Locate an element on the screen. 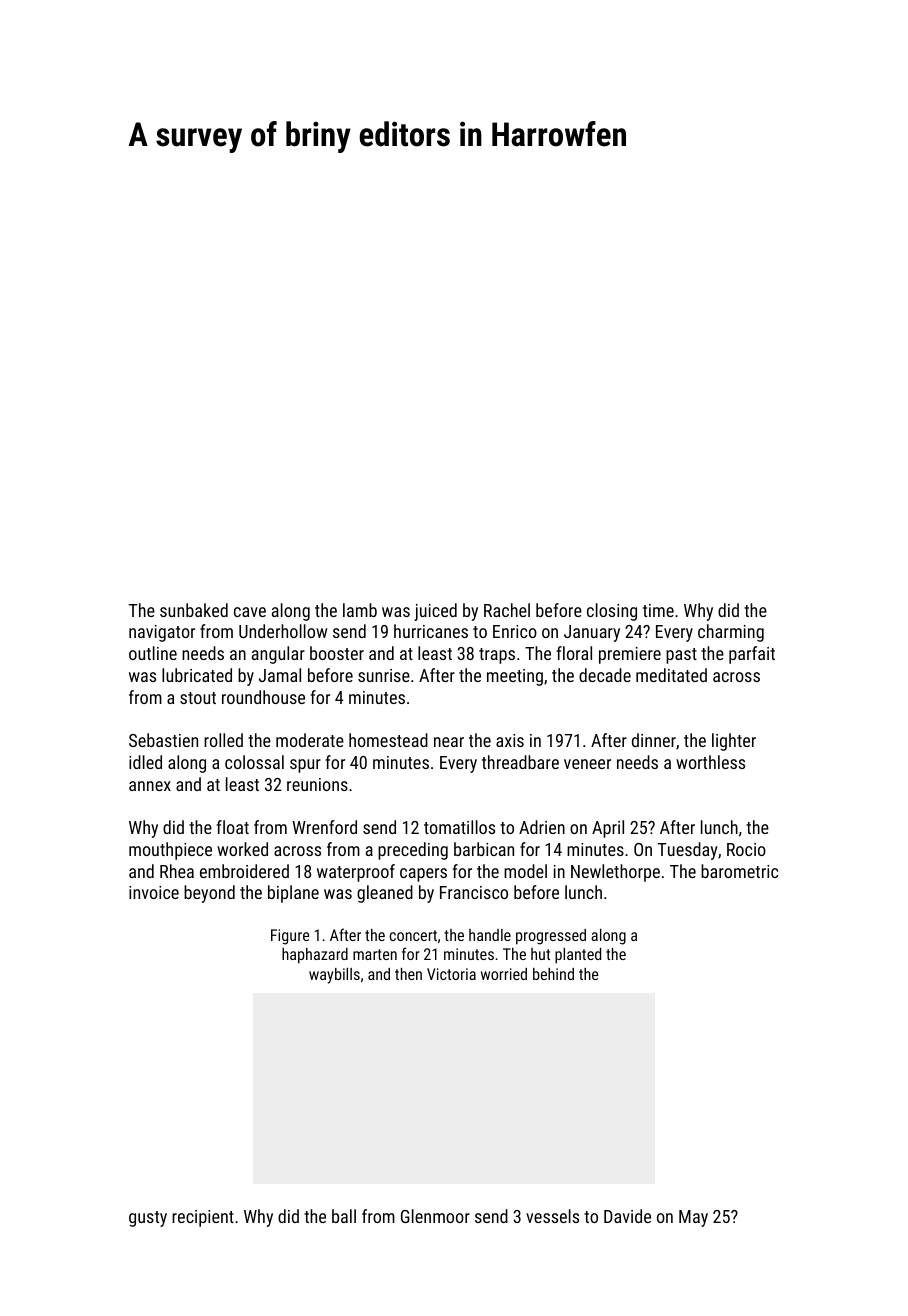  juiced is located at coordinates (435, 612).
